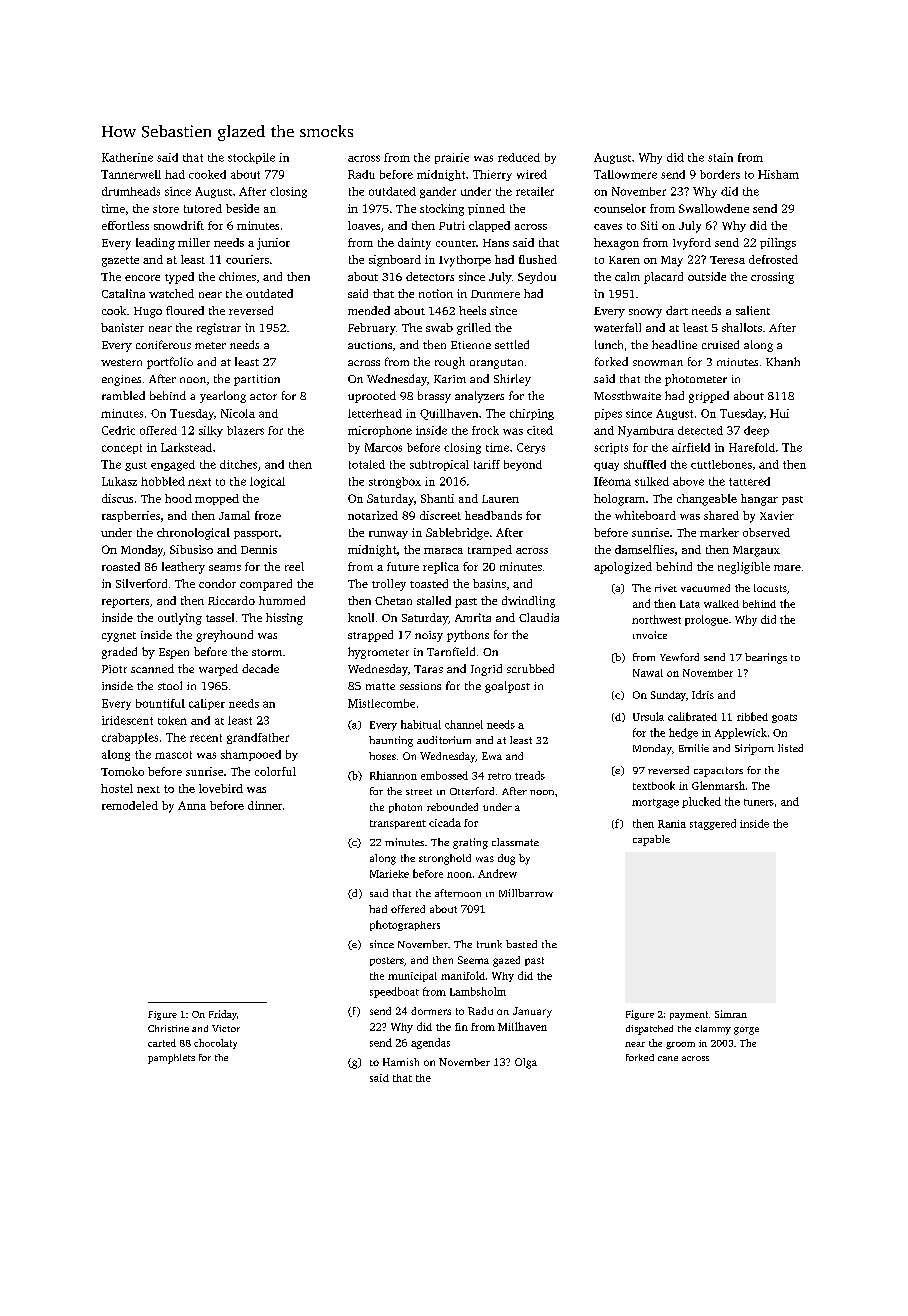  What do you see at coordinates (171, 1059) in the document?
I see `pamphlets` at bounding box center [171, 1059].
